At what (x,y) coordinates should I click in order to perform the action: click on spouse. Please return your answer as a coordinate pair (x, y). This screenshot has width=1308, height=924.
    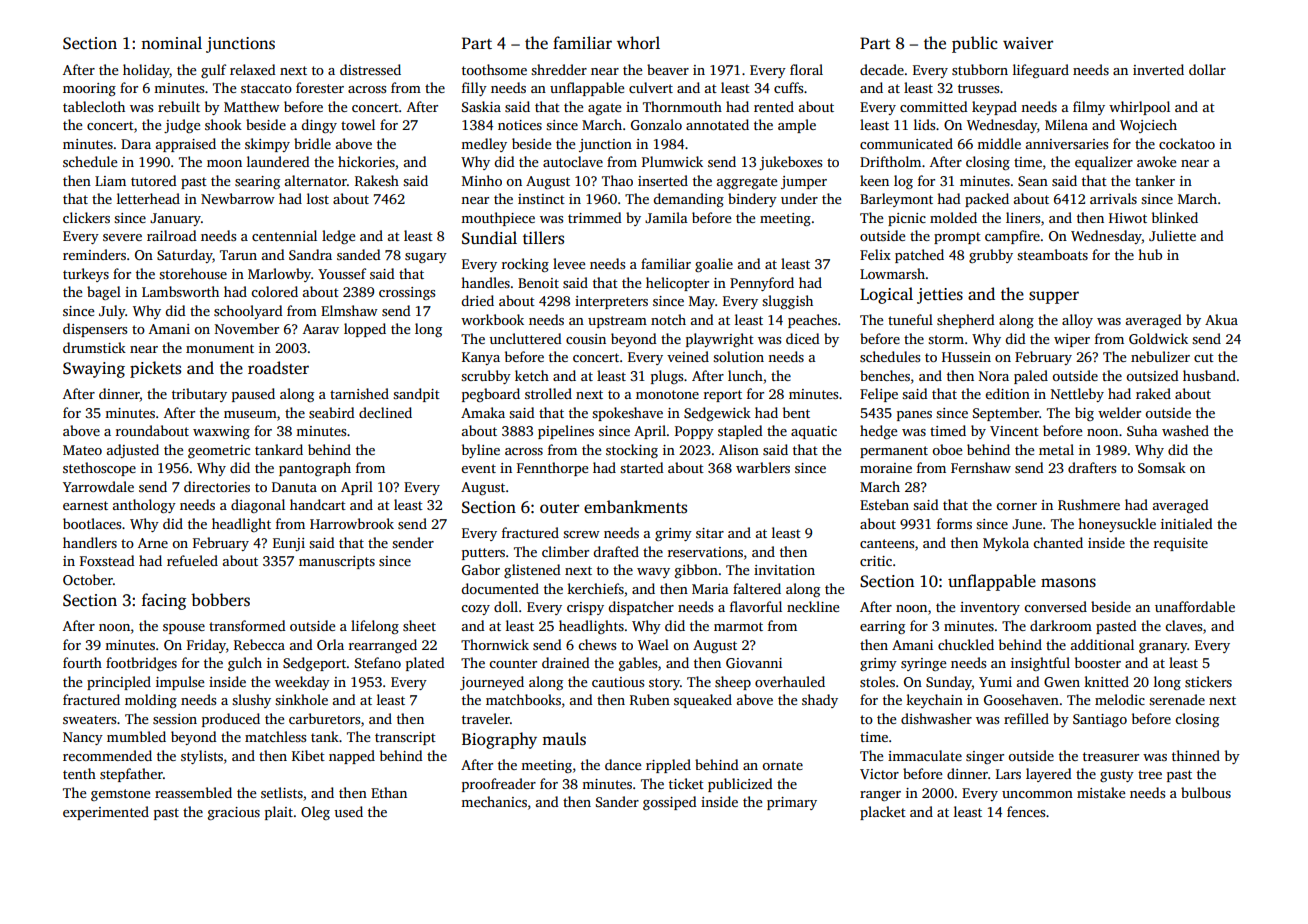
    Looking at the image, I should click on (184, 629).
